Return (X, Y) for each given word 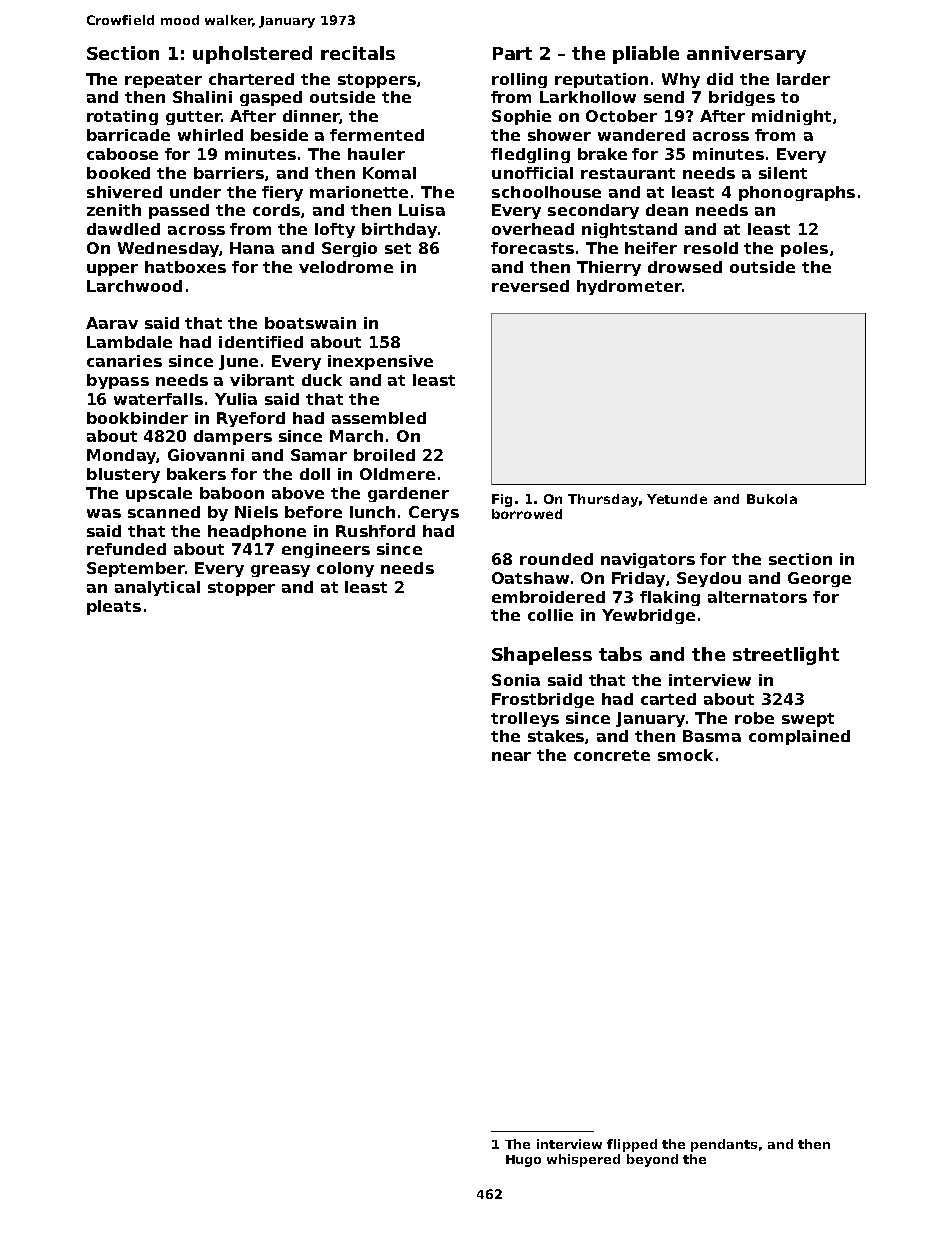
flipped (632, 1145)
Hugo (523, 1161)
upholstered (252, 55)
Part (512, 53)
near (511, 756)
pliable (646, 55)
